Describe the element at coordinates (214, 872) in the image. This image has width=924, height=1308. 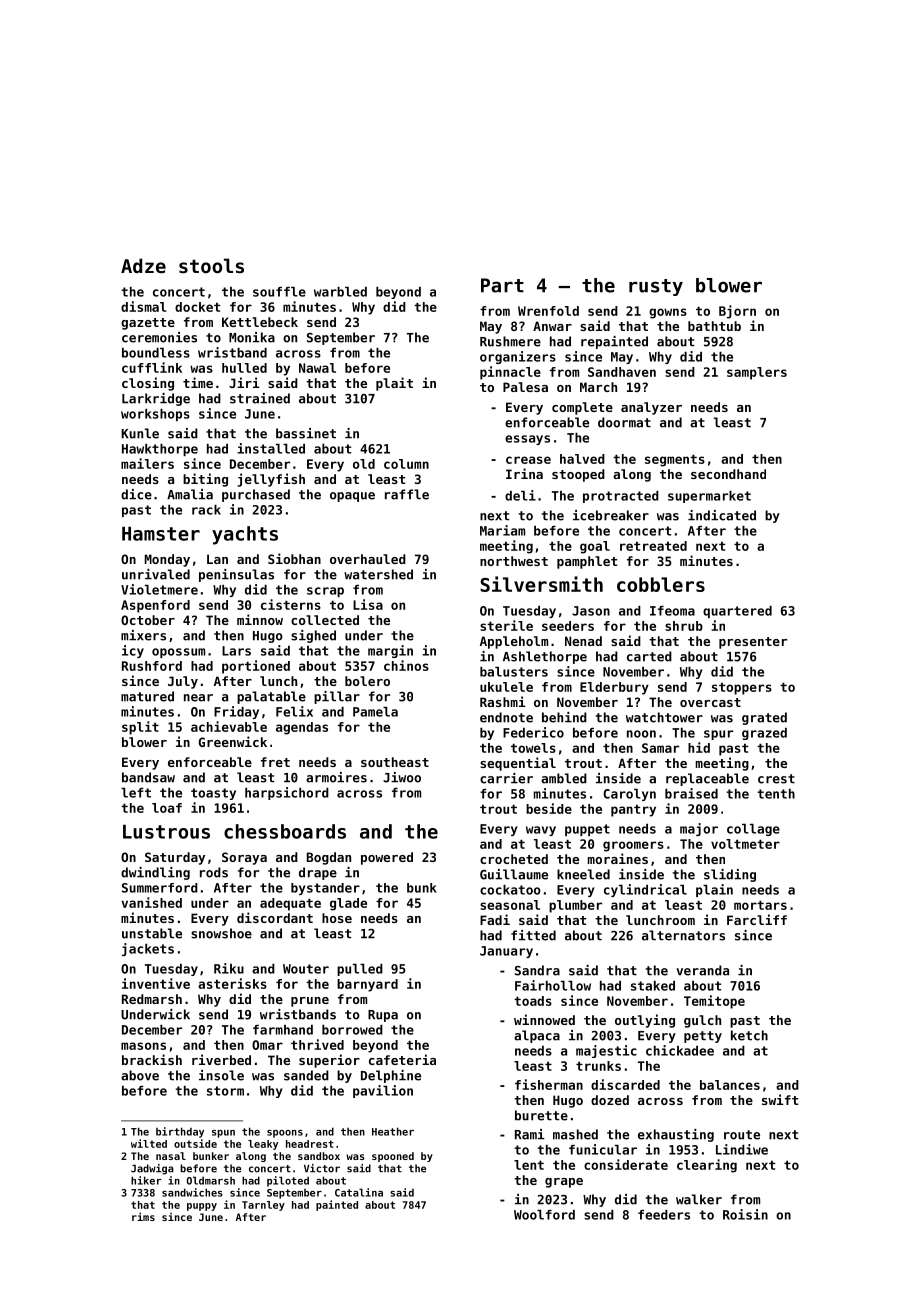
I see `rods` at that location.
